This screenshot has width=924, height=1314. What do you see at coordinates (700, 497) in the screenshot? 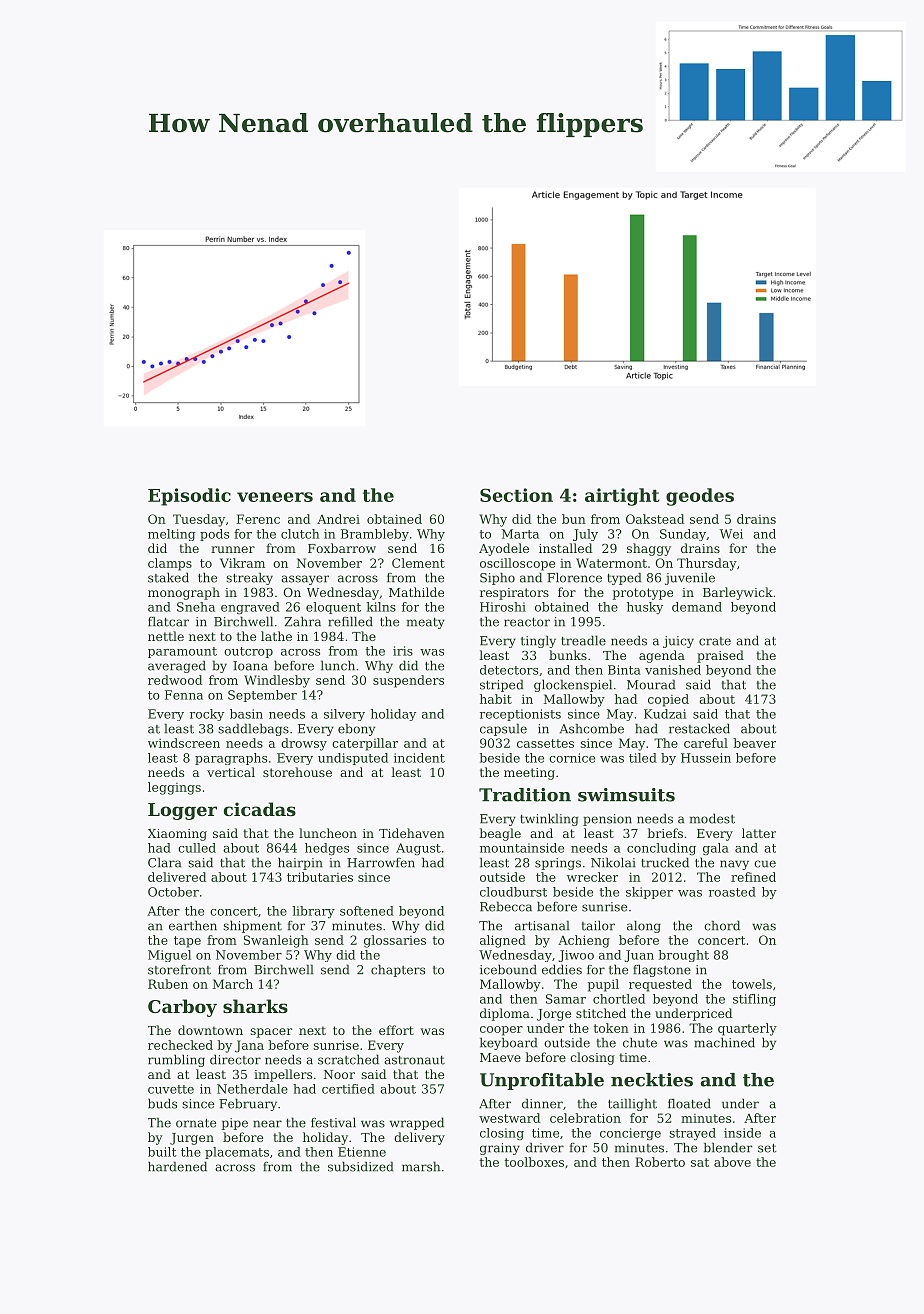
I see `geodes` at bounding box center [700, 497].
